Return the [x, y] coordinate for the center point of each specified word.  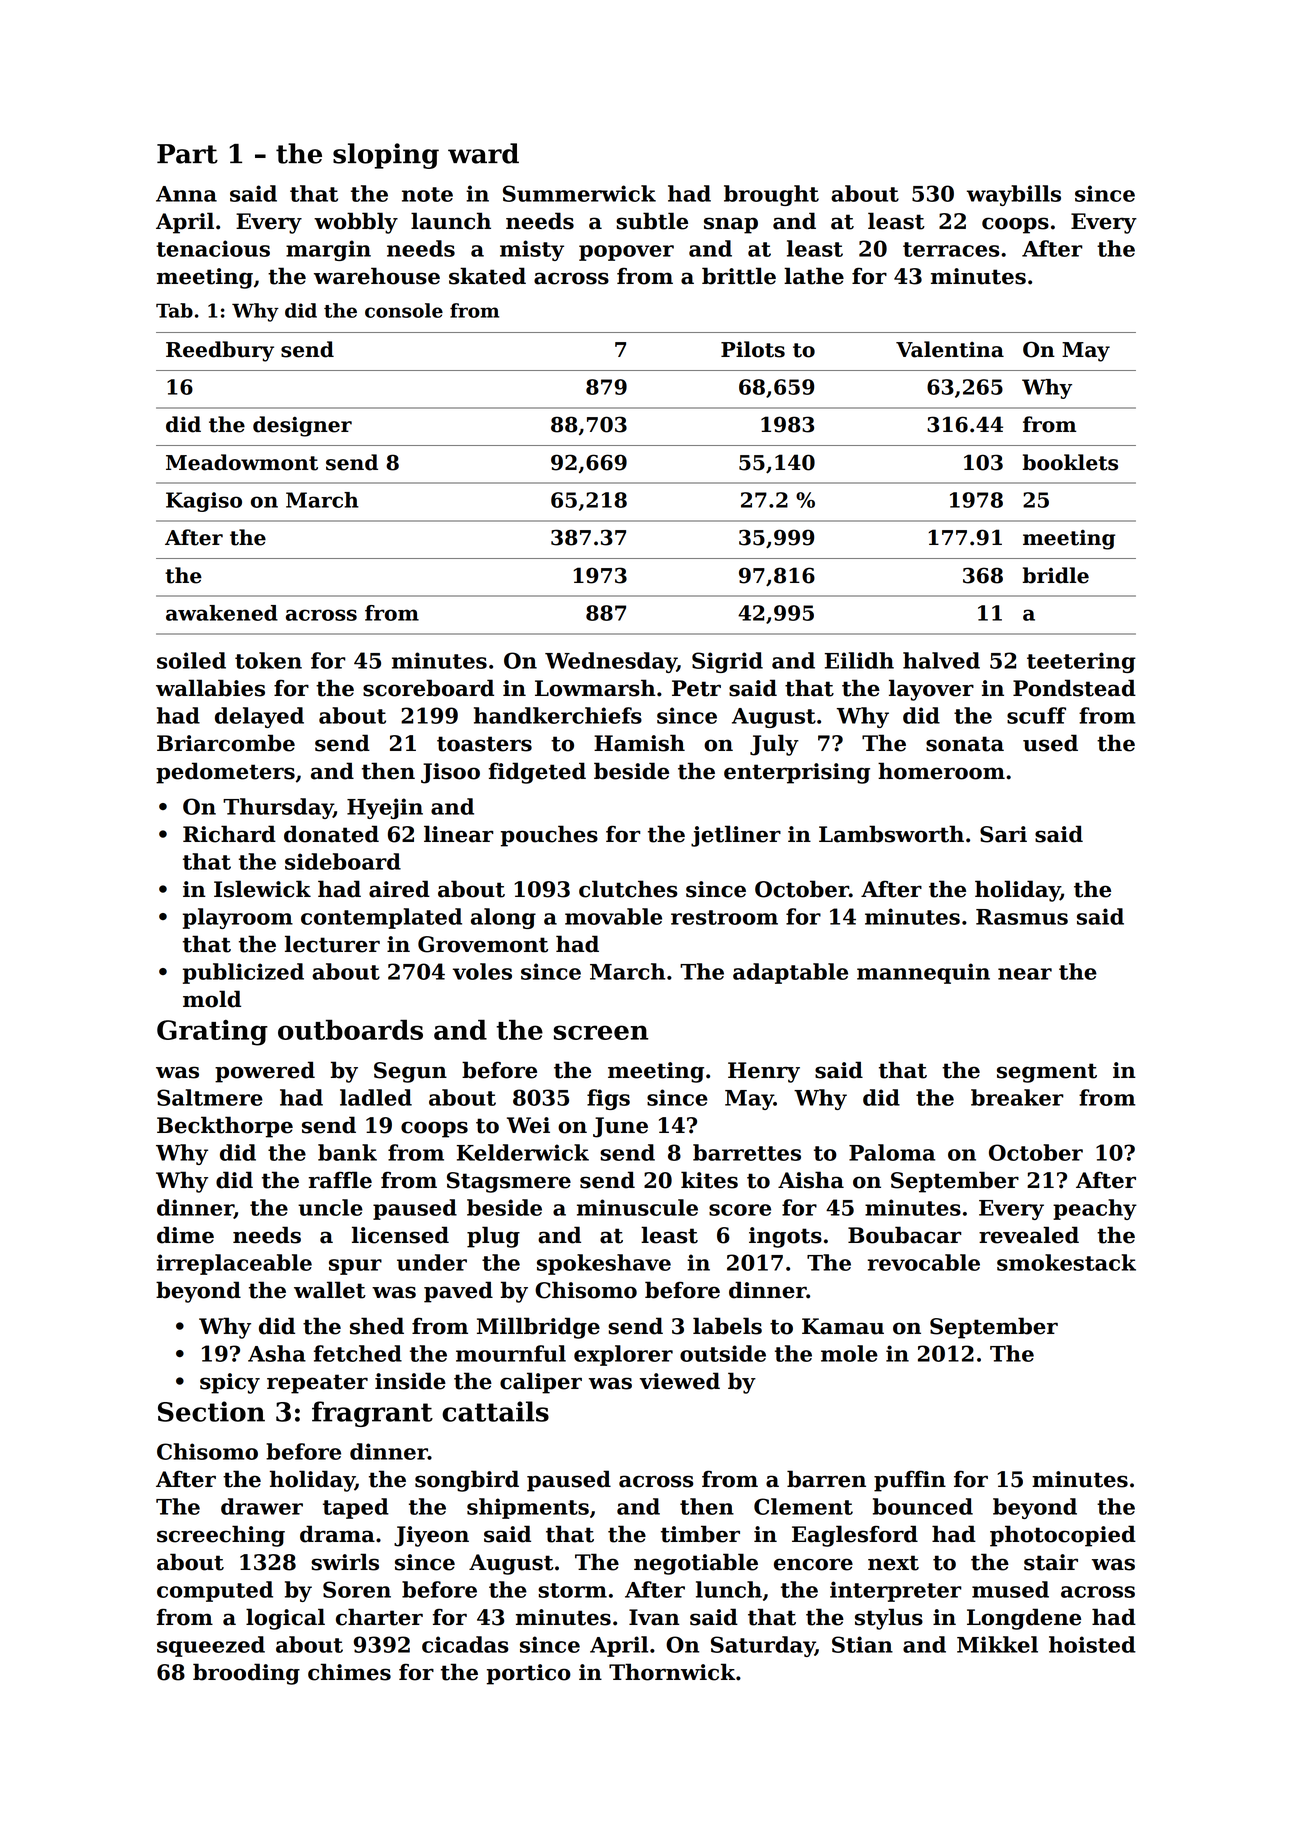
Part [187, 154]
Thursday [278, 808]
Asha [277, 1353]
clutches [628, 889]
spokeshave [604, 1264]
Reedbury [220, 351]
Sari [1003, 834]
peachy [1095, 1209]
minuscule [637, 1207]
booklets [1070, 462]
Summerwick [579, 193]
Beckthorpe [225, 1127]
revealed [1029, 1235]
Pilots [753, 349]
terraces [951, 249]
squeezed [211, 1646]
